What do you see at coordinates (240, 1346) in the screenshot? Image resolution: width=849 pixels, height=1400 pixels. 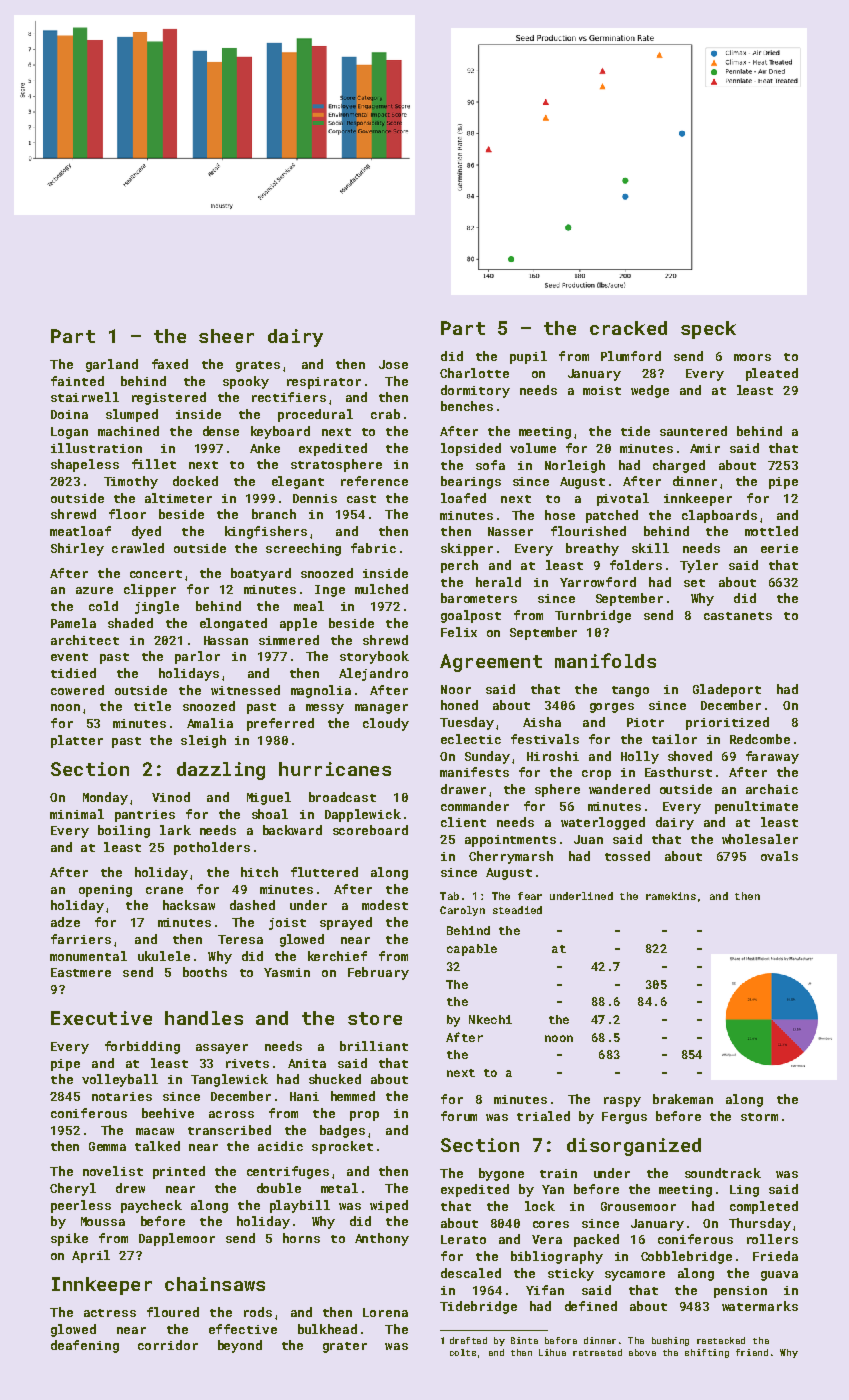 I see `beyond` at bounding box center [240, 1346].
